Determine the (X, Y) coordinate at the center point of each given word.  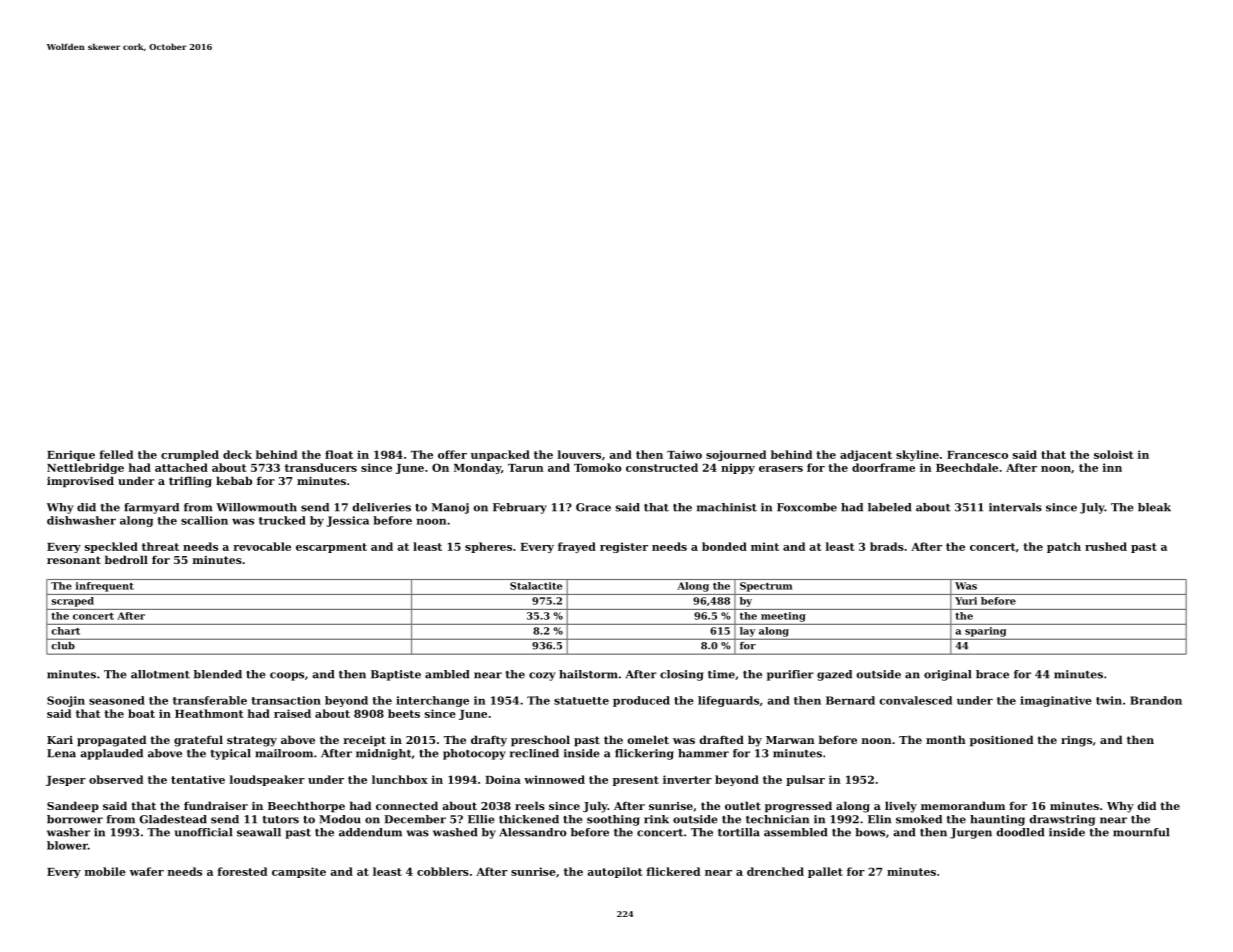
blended (218, 674)
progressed (798, 807)
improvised (80, 482)
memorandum (963, 805)
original (947, 675)
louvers (579, 454)
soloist (1114, 454)
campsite (299, 872)
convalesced (915, 700)
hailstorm (588, 674)
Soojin (66, 701)
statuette (581, 701)
